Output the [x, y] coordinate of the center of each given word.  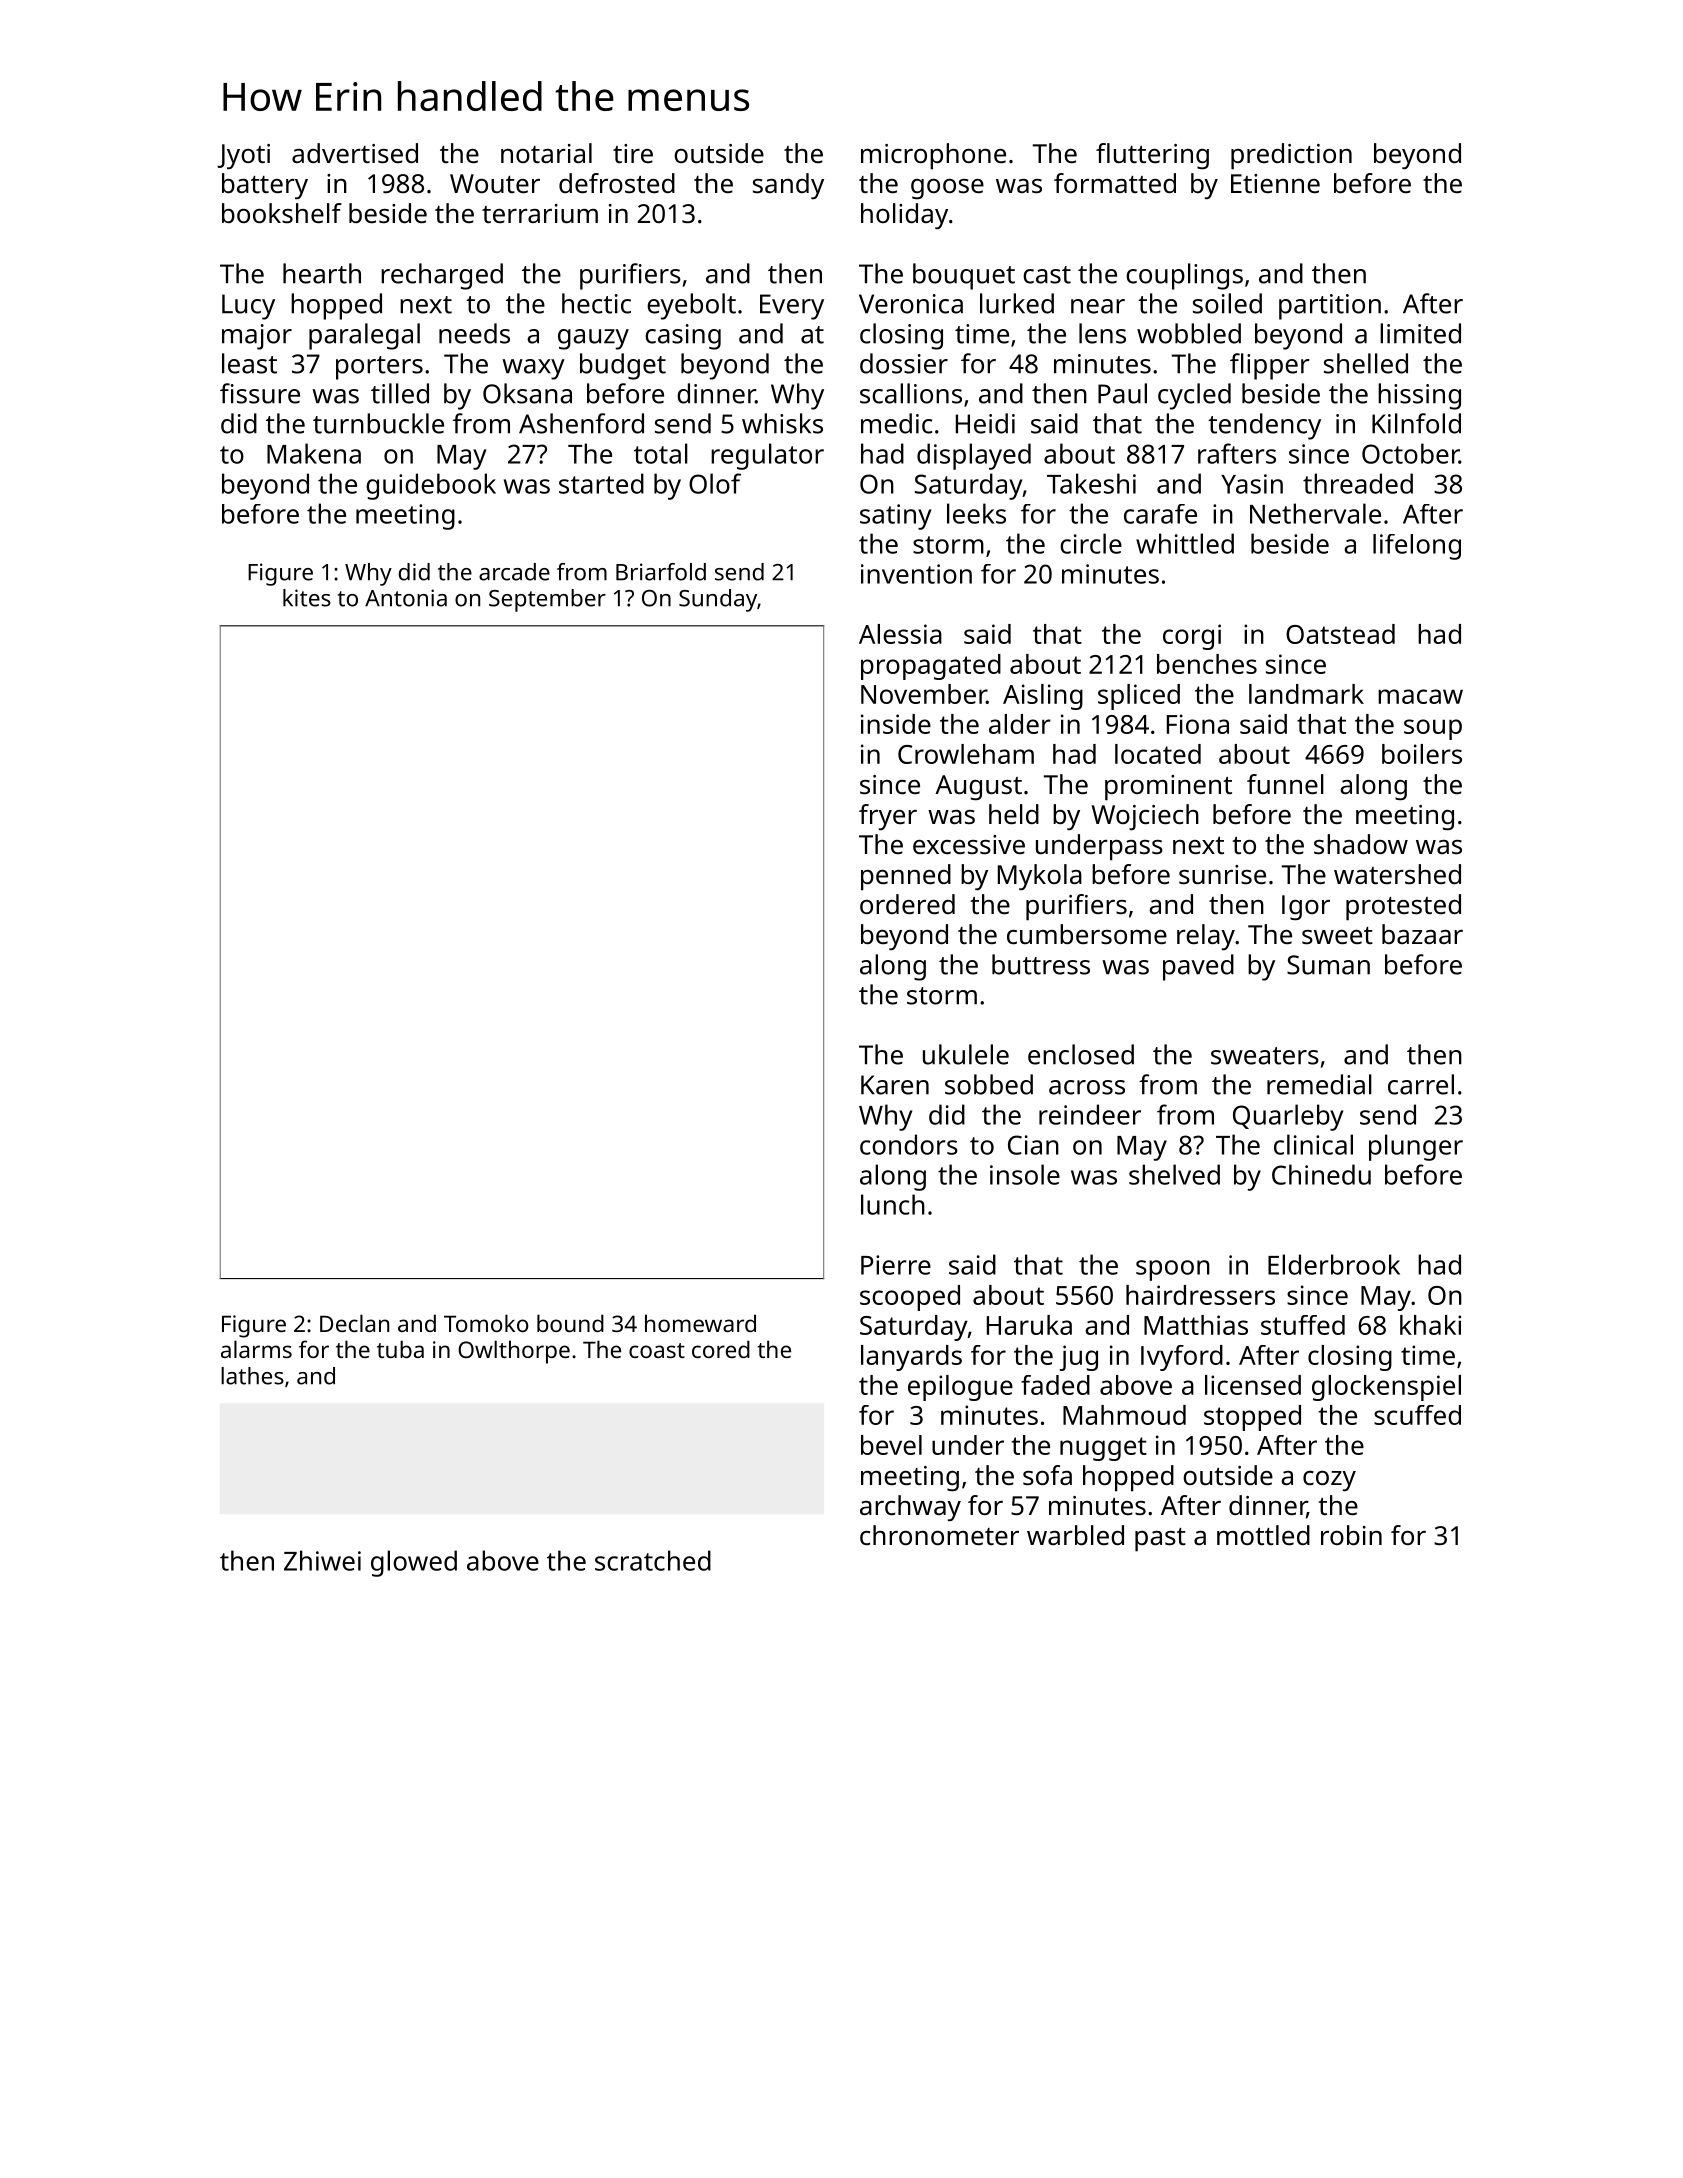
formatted [1115, 183]
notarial [546, 153]
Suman [1328, 965]
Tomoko [486, 1323]
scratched [653, 1560]
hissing [1419, 396]
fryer [888, 817]
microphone [933, 156]
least [249, 363]
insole [1025, 1174]
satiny [895, 517]
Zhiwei [322, 1560]
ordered [907, 904]
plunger [1416, 1147]
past [1160, 1540]
